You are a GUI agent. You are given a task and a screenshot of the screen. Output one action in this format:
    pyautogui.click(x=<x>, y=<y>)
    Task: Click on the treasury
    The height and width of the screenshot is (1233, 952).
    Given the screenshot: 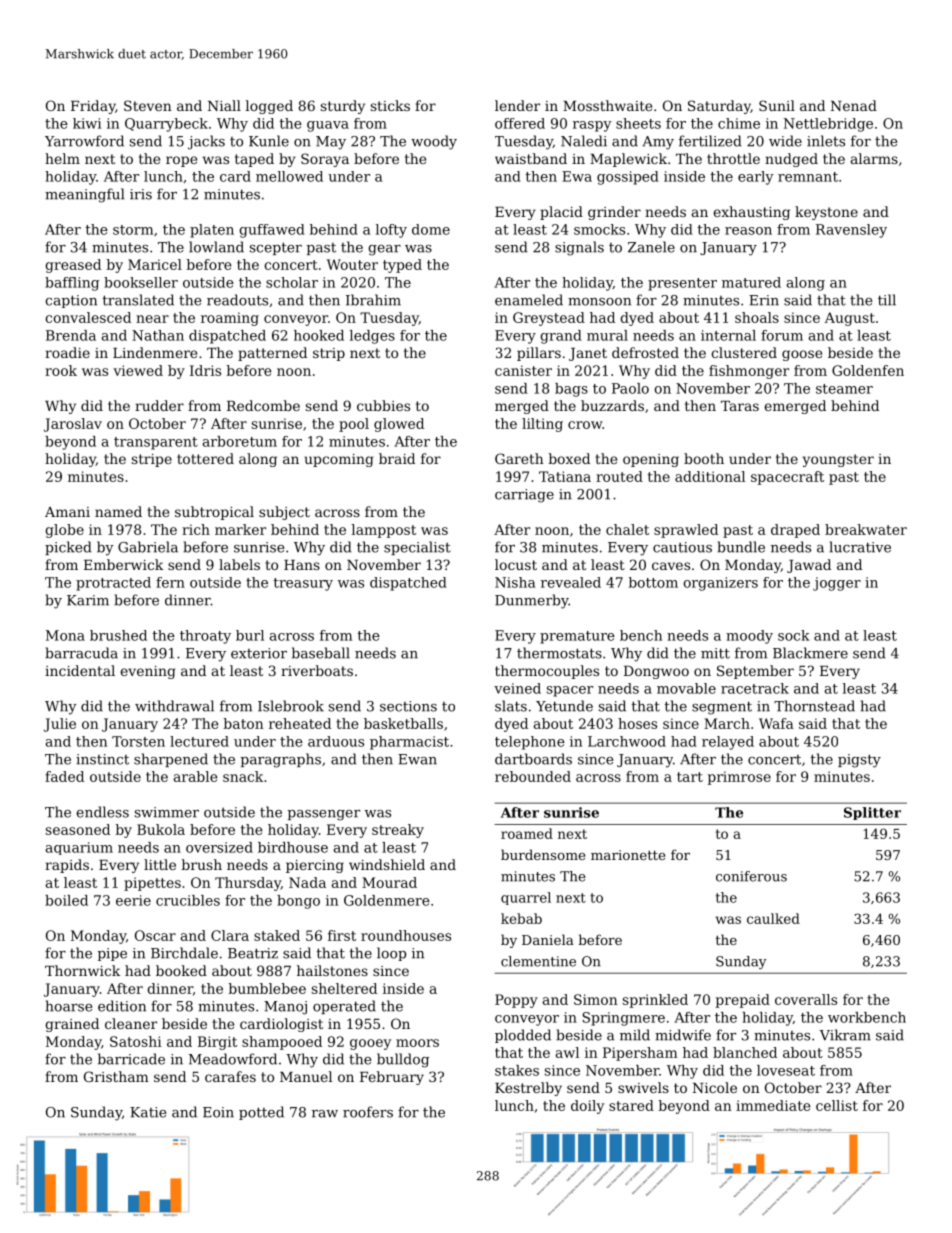 What is the action you would take?
    pyautogui.click(x=303, y=584)
